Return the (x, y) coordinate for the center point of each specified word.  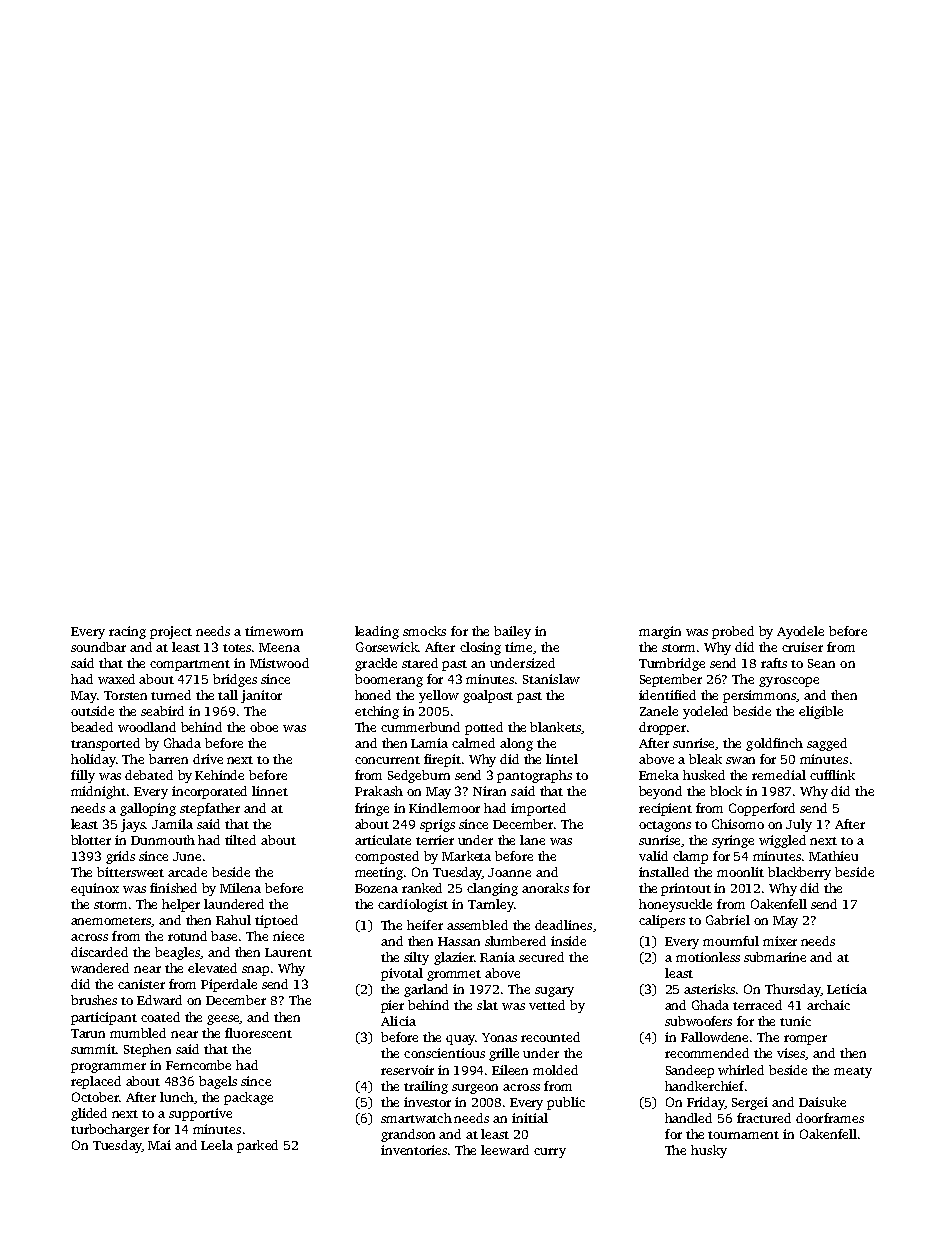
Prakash (379, 791)
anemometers (111, 922)
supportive (200, 1114)
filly (83, 776)
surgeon (475, 1089)
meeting (379, 873)
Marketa (466, 856)
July (799, 825)
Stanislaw (551, 679)
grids (120, 857)
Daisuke (822, 1102)
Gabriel (728, 920)
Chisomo (738, 824)
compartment (190, 665)
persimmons (760, 696)
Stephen (147, 1050)
